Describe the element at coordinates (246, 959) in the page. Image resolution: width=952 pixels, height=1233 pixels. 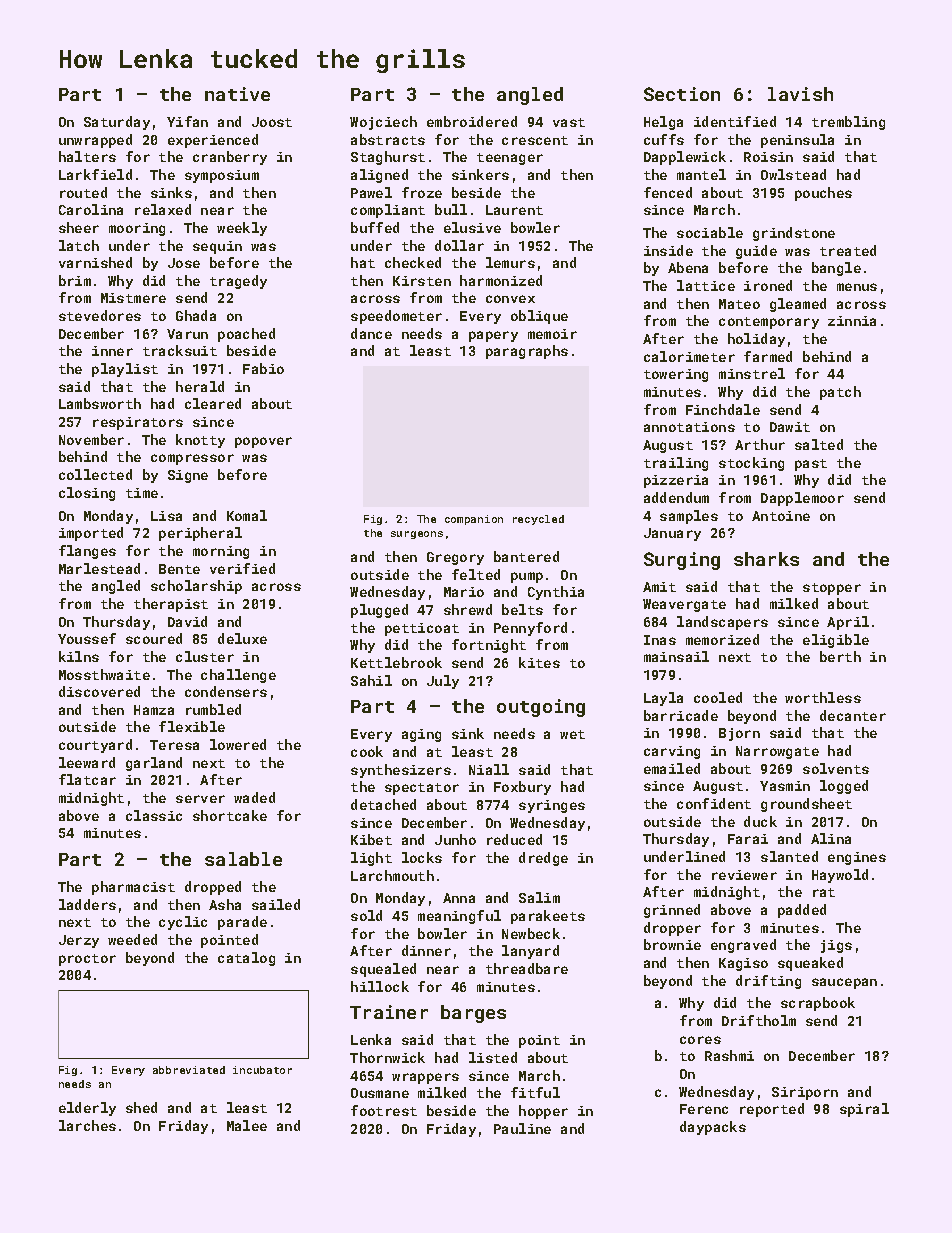
I see `catalog` at that location.
